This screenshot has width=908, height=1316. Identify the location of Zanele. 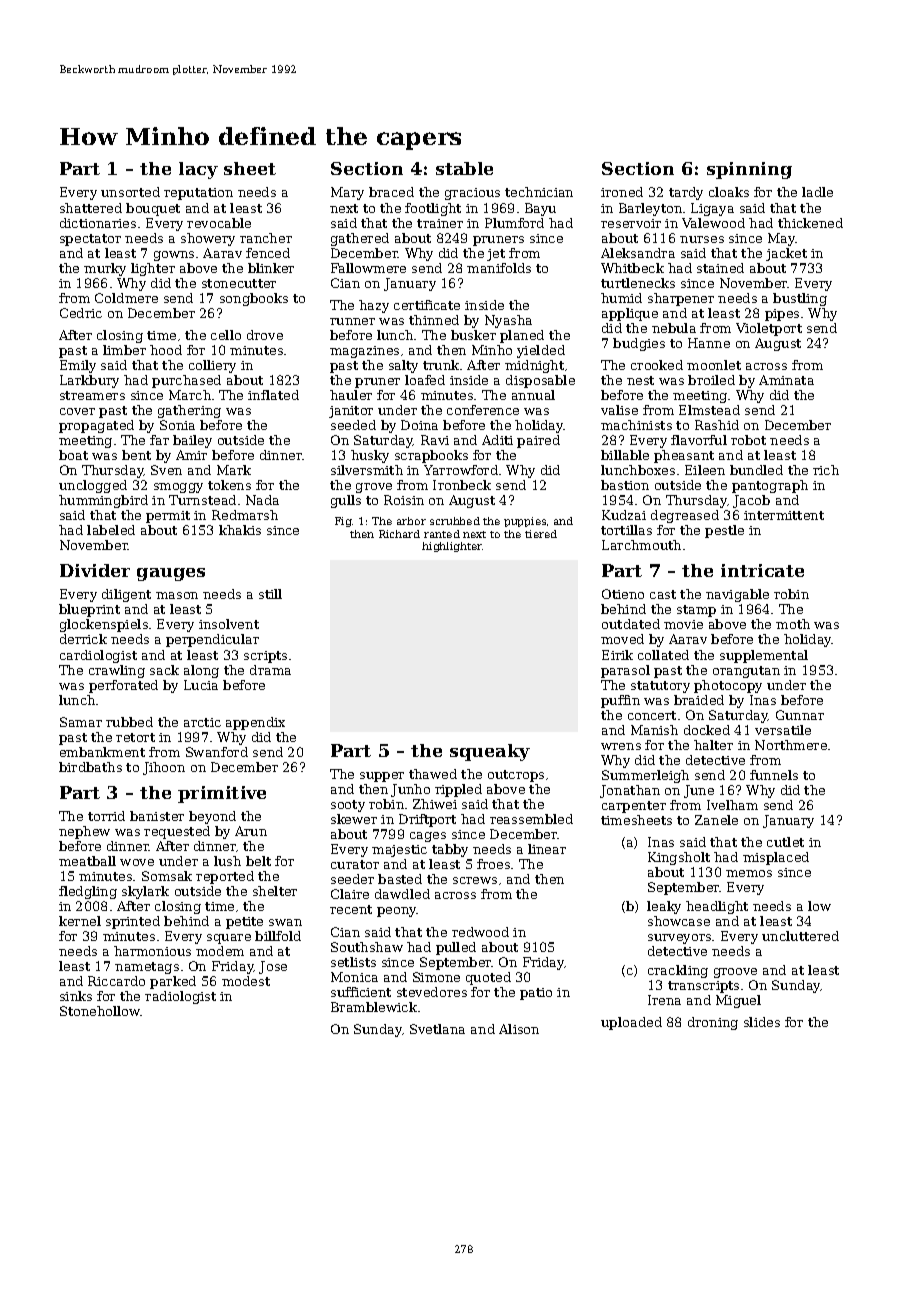
(716, 820).
